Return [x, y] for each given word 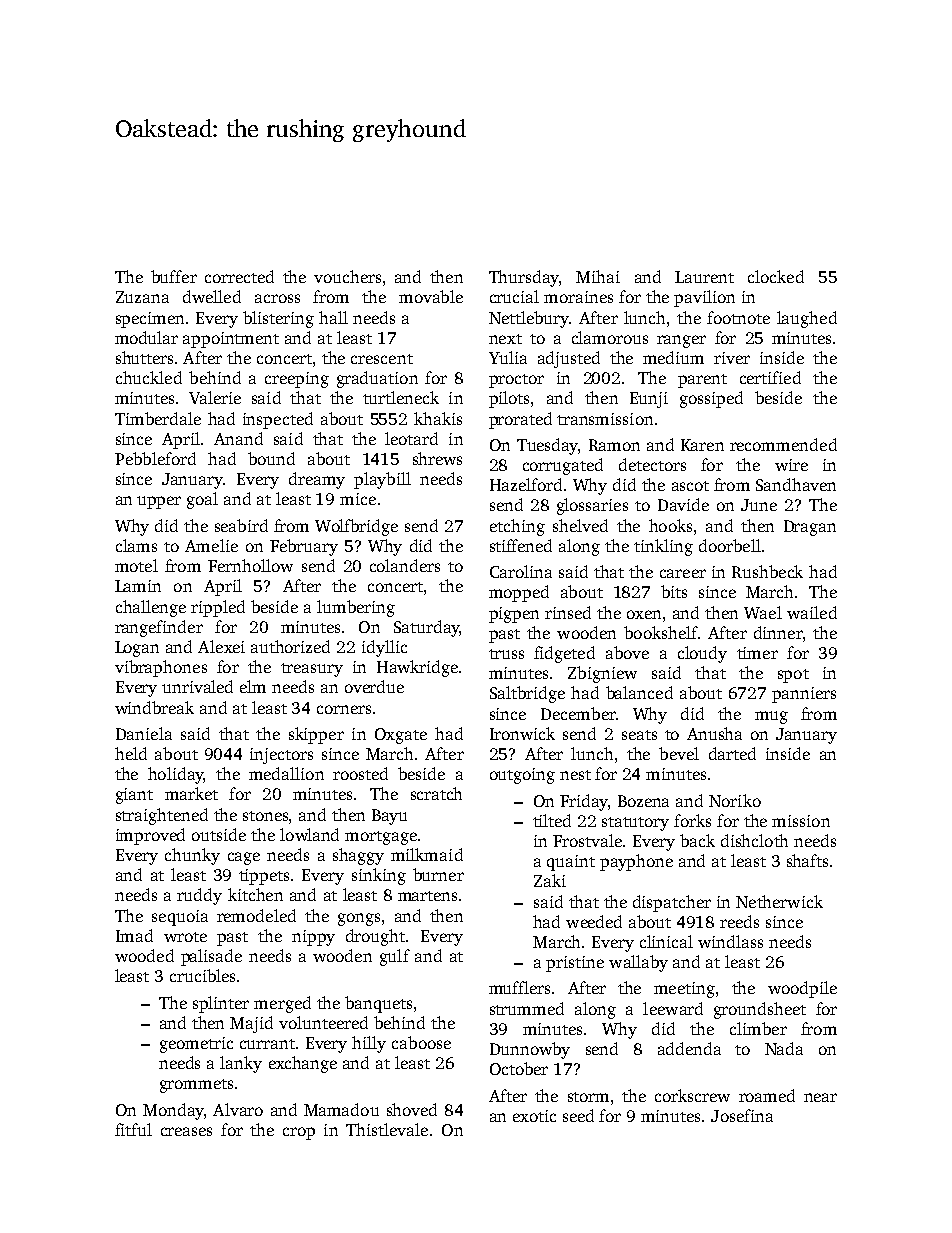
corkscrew [692, 1095]
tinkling [663, 547]
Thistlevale [387, 1129]
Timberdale [158, 418]
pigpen [514, 615]
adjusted [569, 359]
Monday [173, 1111]
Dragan [810, 528]
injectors [281, 756]
